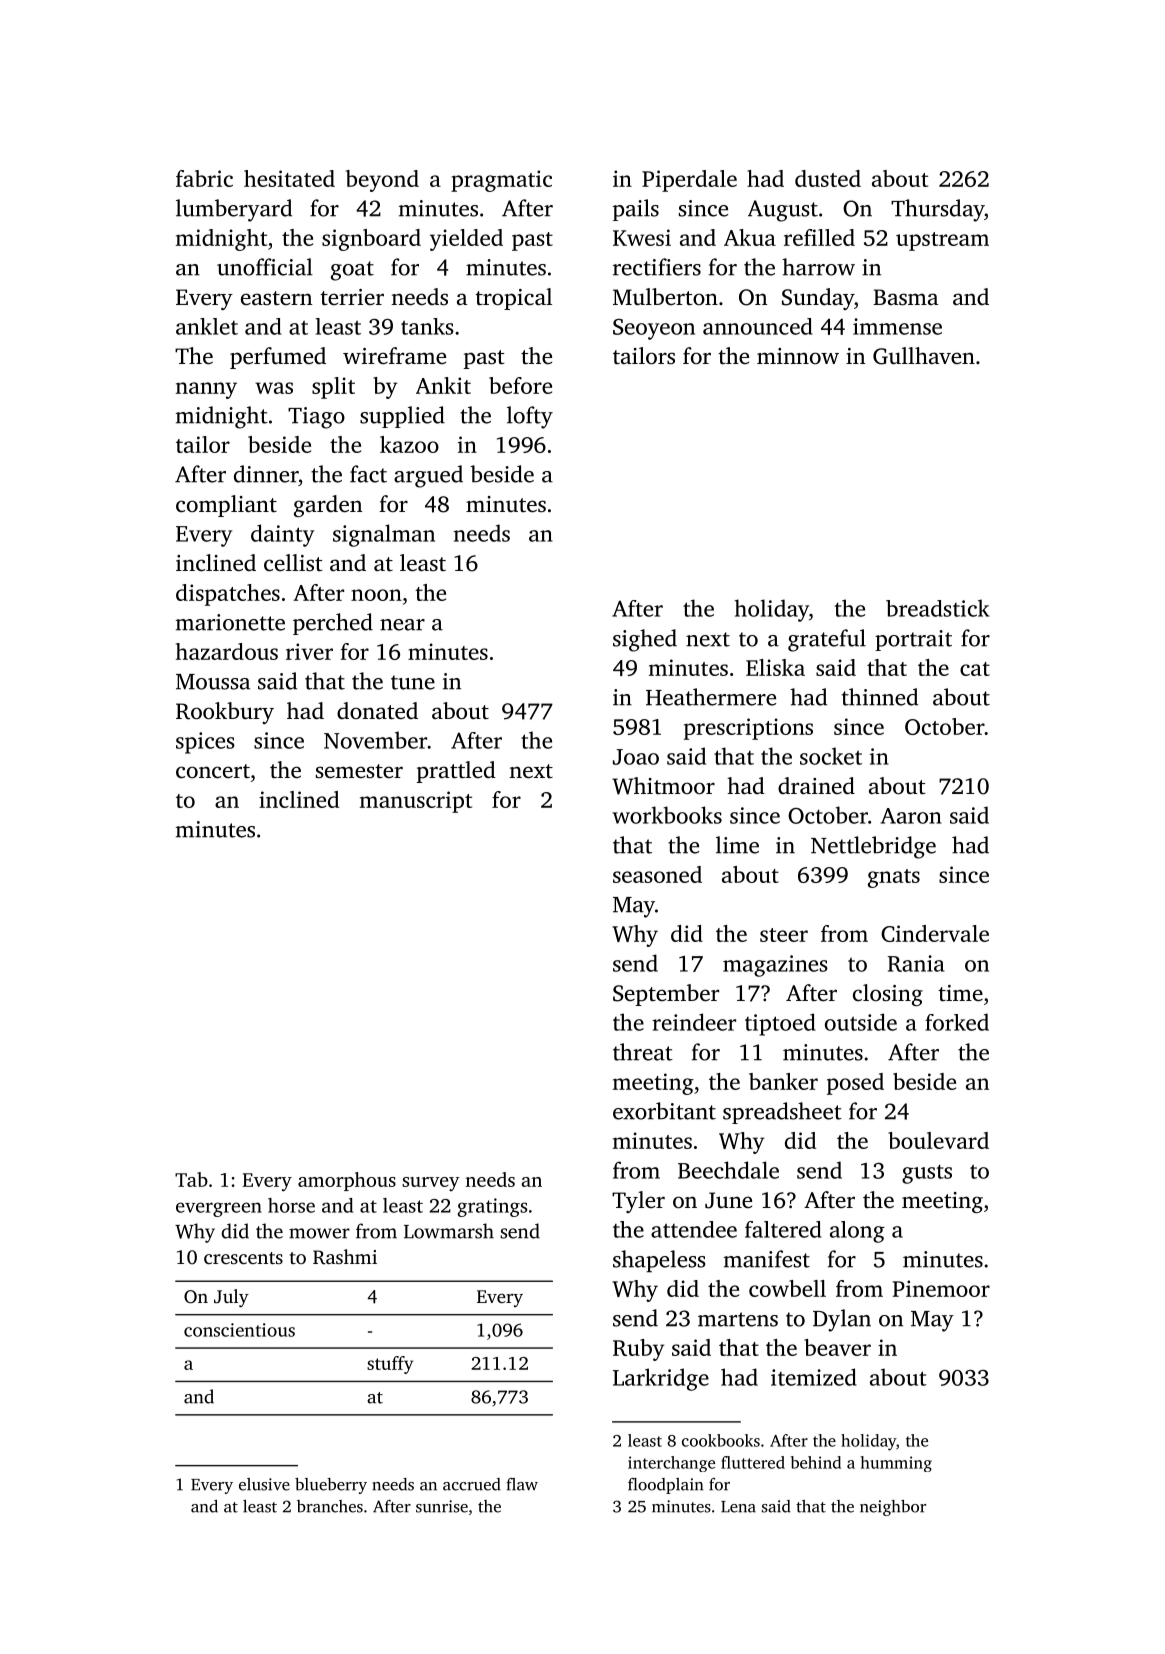 The width and height of the page is (1165, 1654). I want to click on minnow, so click(798, 356).
